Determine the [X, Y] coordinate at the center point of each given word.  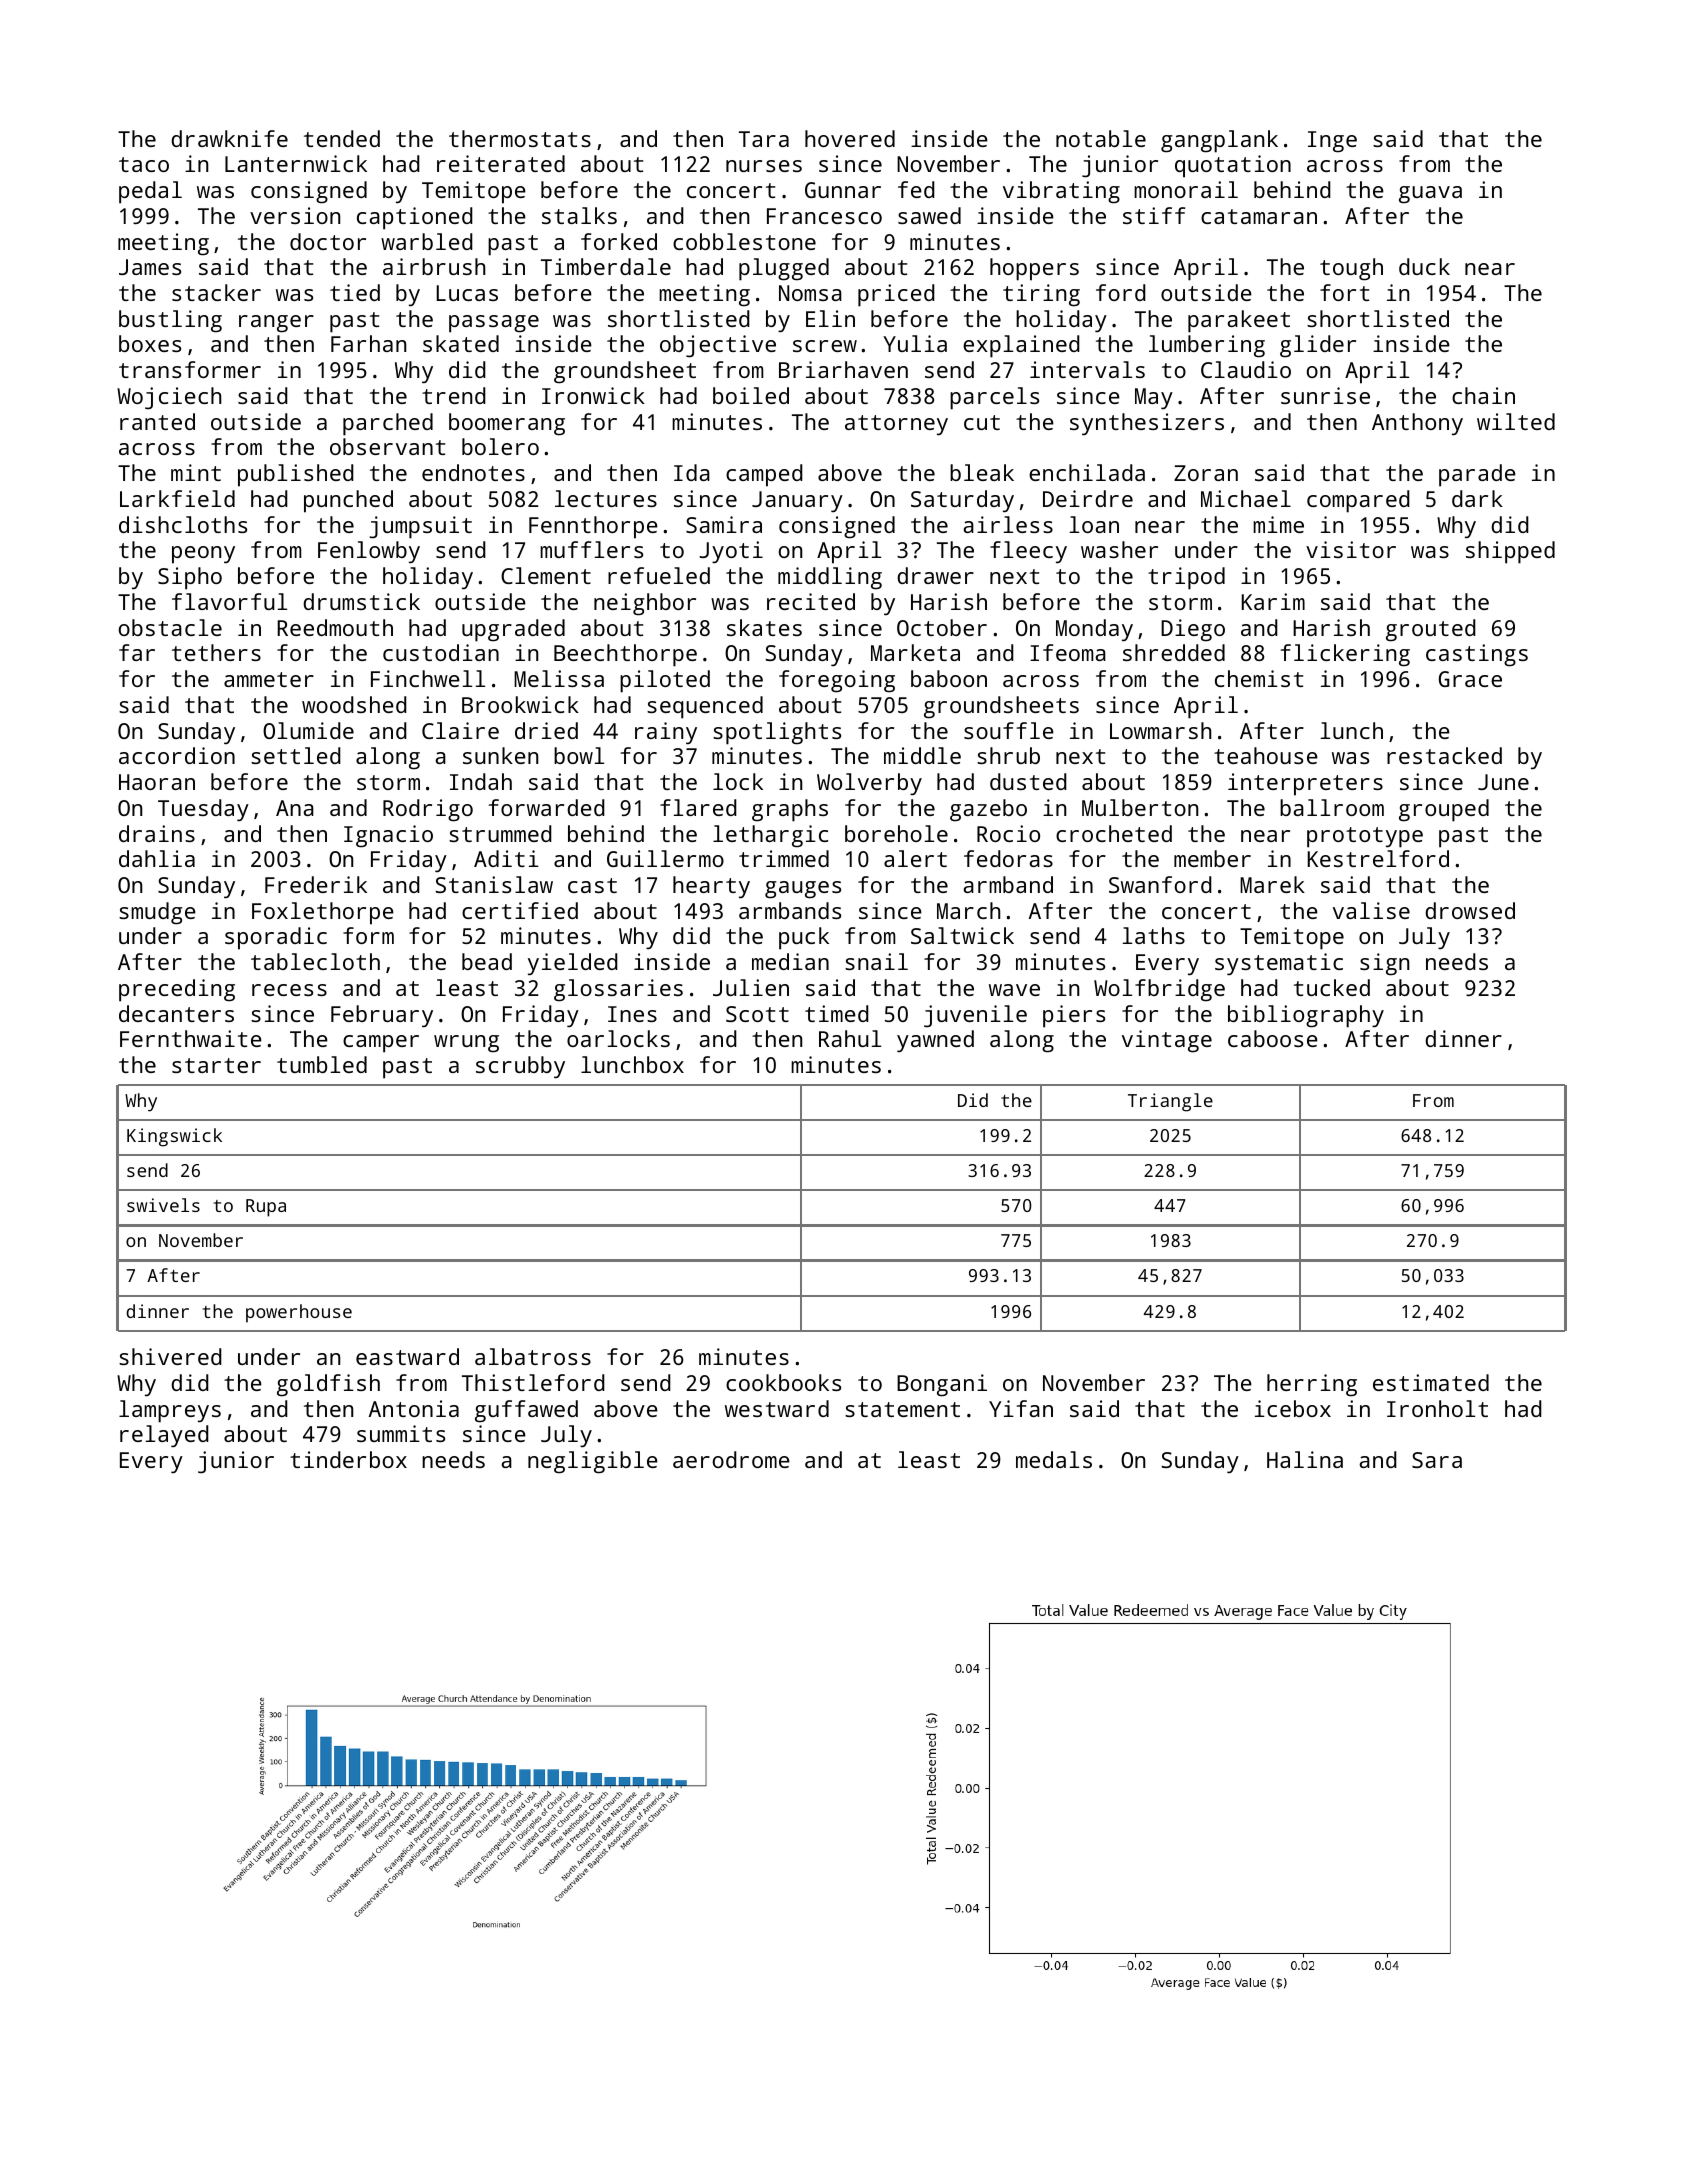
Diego [1193, 630]
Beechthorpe [625, 655]
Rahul [850, 1038]
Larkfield [177, 498]
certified [520, 910]
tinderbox [348, 1459]
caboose [1273, 1038]
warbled [427, 241]
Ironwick [593, 395]
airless [1008, 524]
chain [1483, 395]
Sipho [190, 578]
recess [289, 990]
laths [1154, 935]
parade [1477, 475]
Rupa [266, 1208]
